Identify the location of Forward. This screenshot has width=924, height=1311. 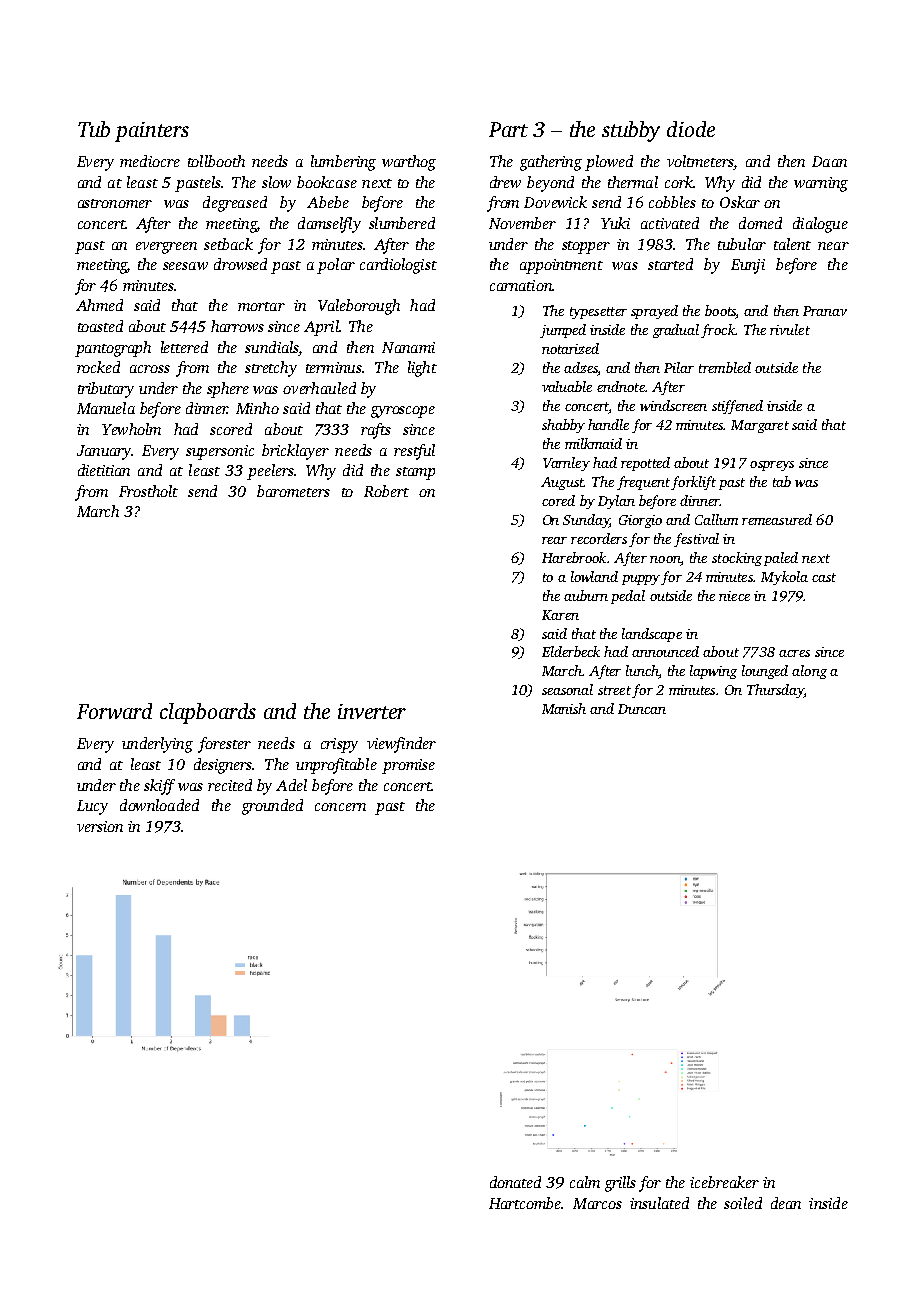
(114, 711).
